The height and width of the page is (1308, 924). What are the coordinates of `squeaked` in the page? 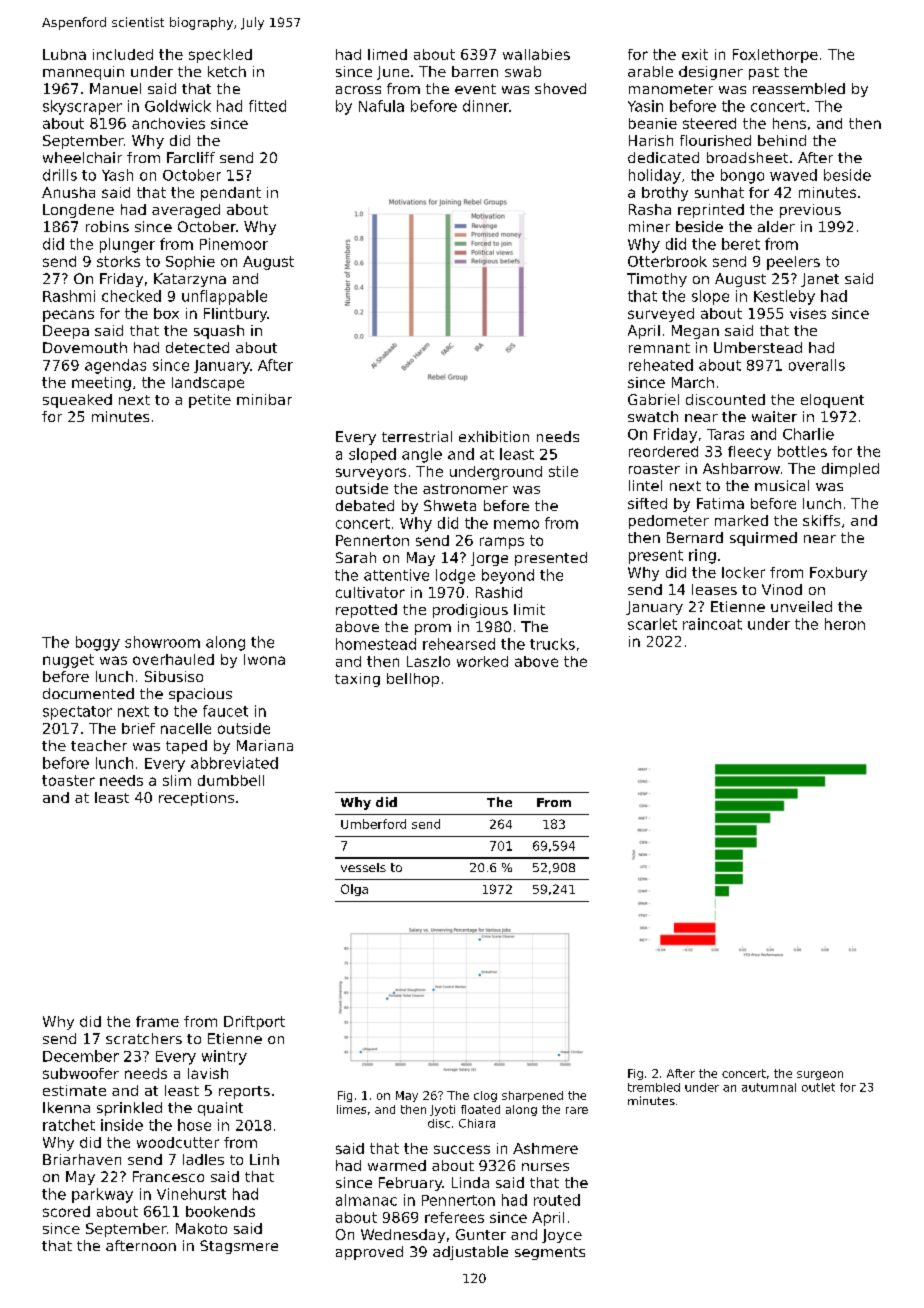 It's located at (77, 401).
